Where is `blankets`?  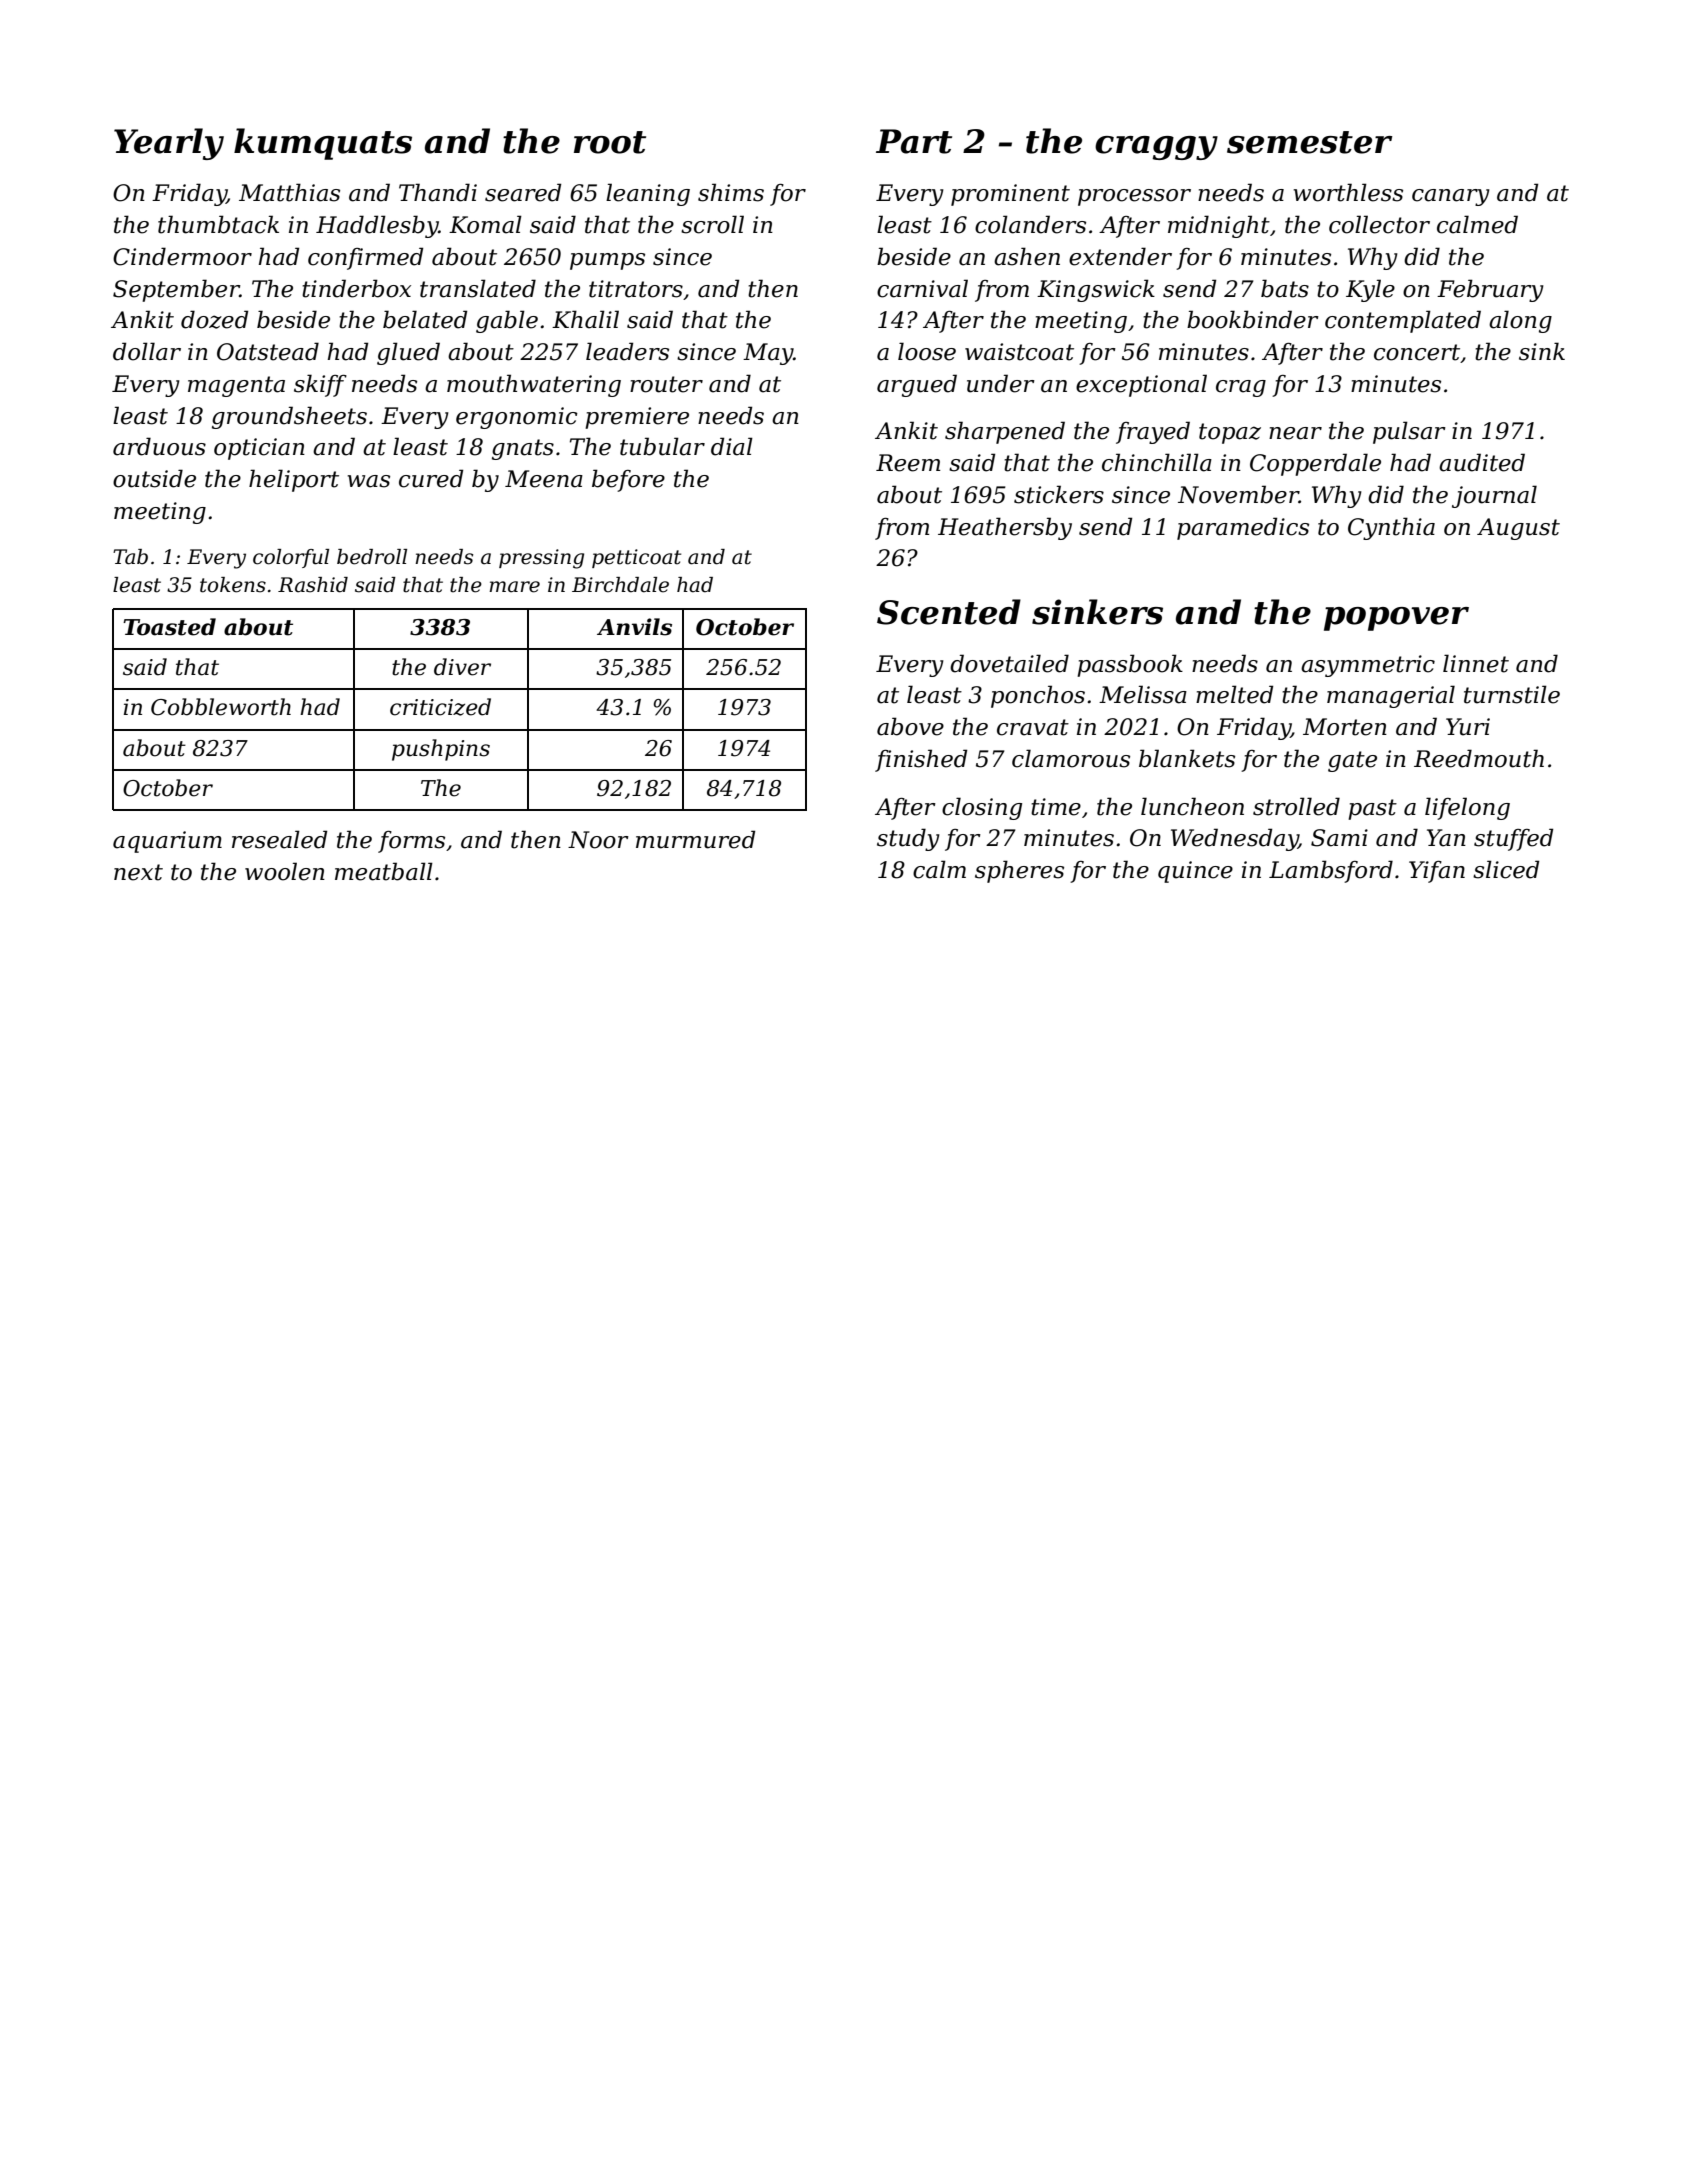
blankets is located at coordinates (1187, 758).
